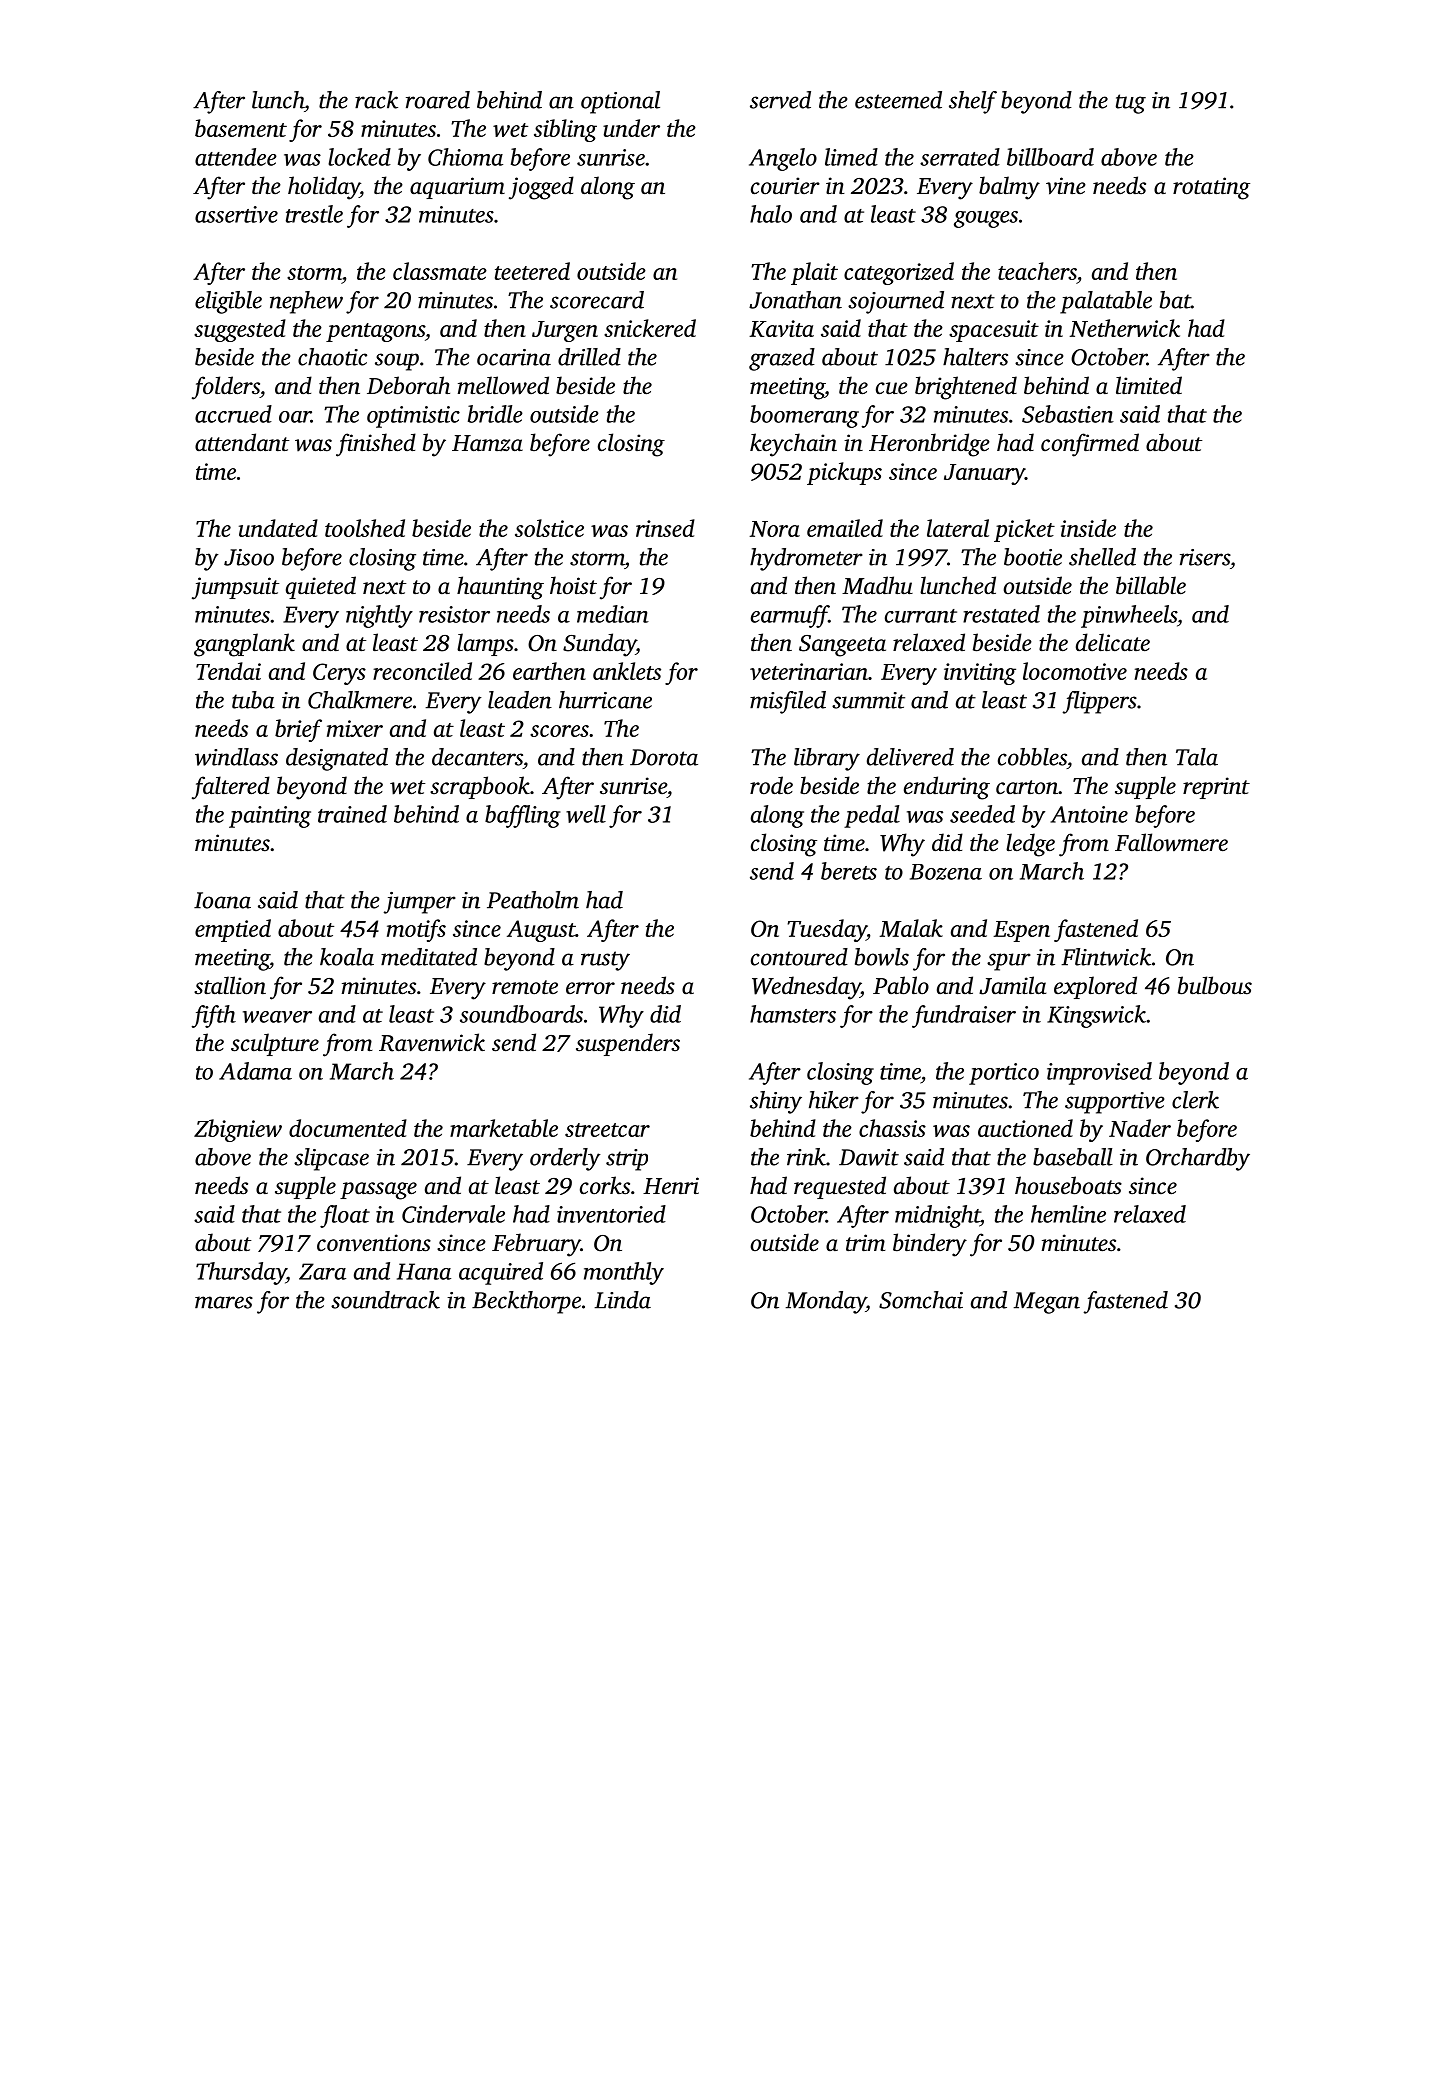  I want to click on spacesuit, so click(994, 331).
